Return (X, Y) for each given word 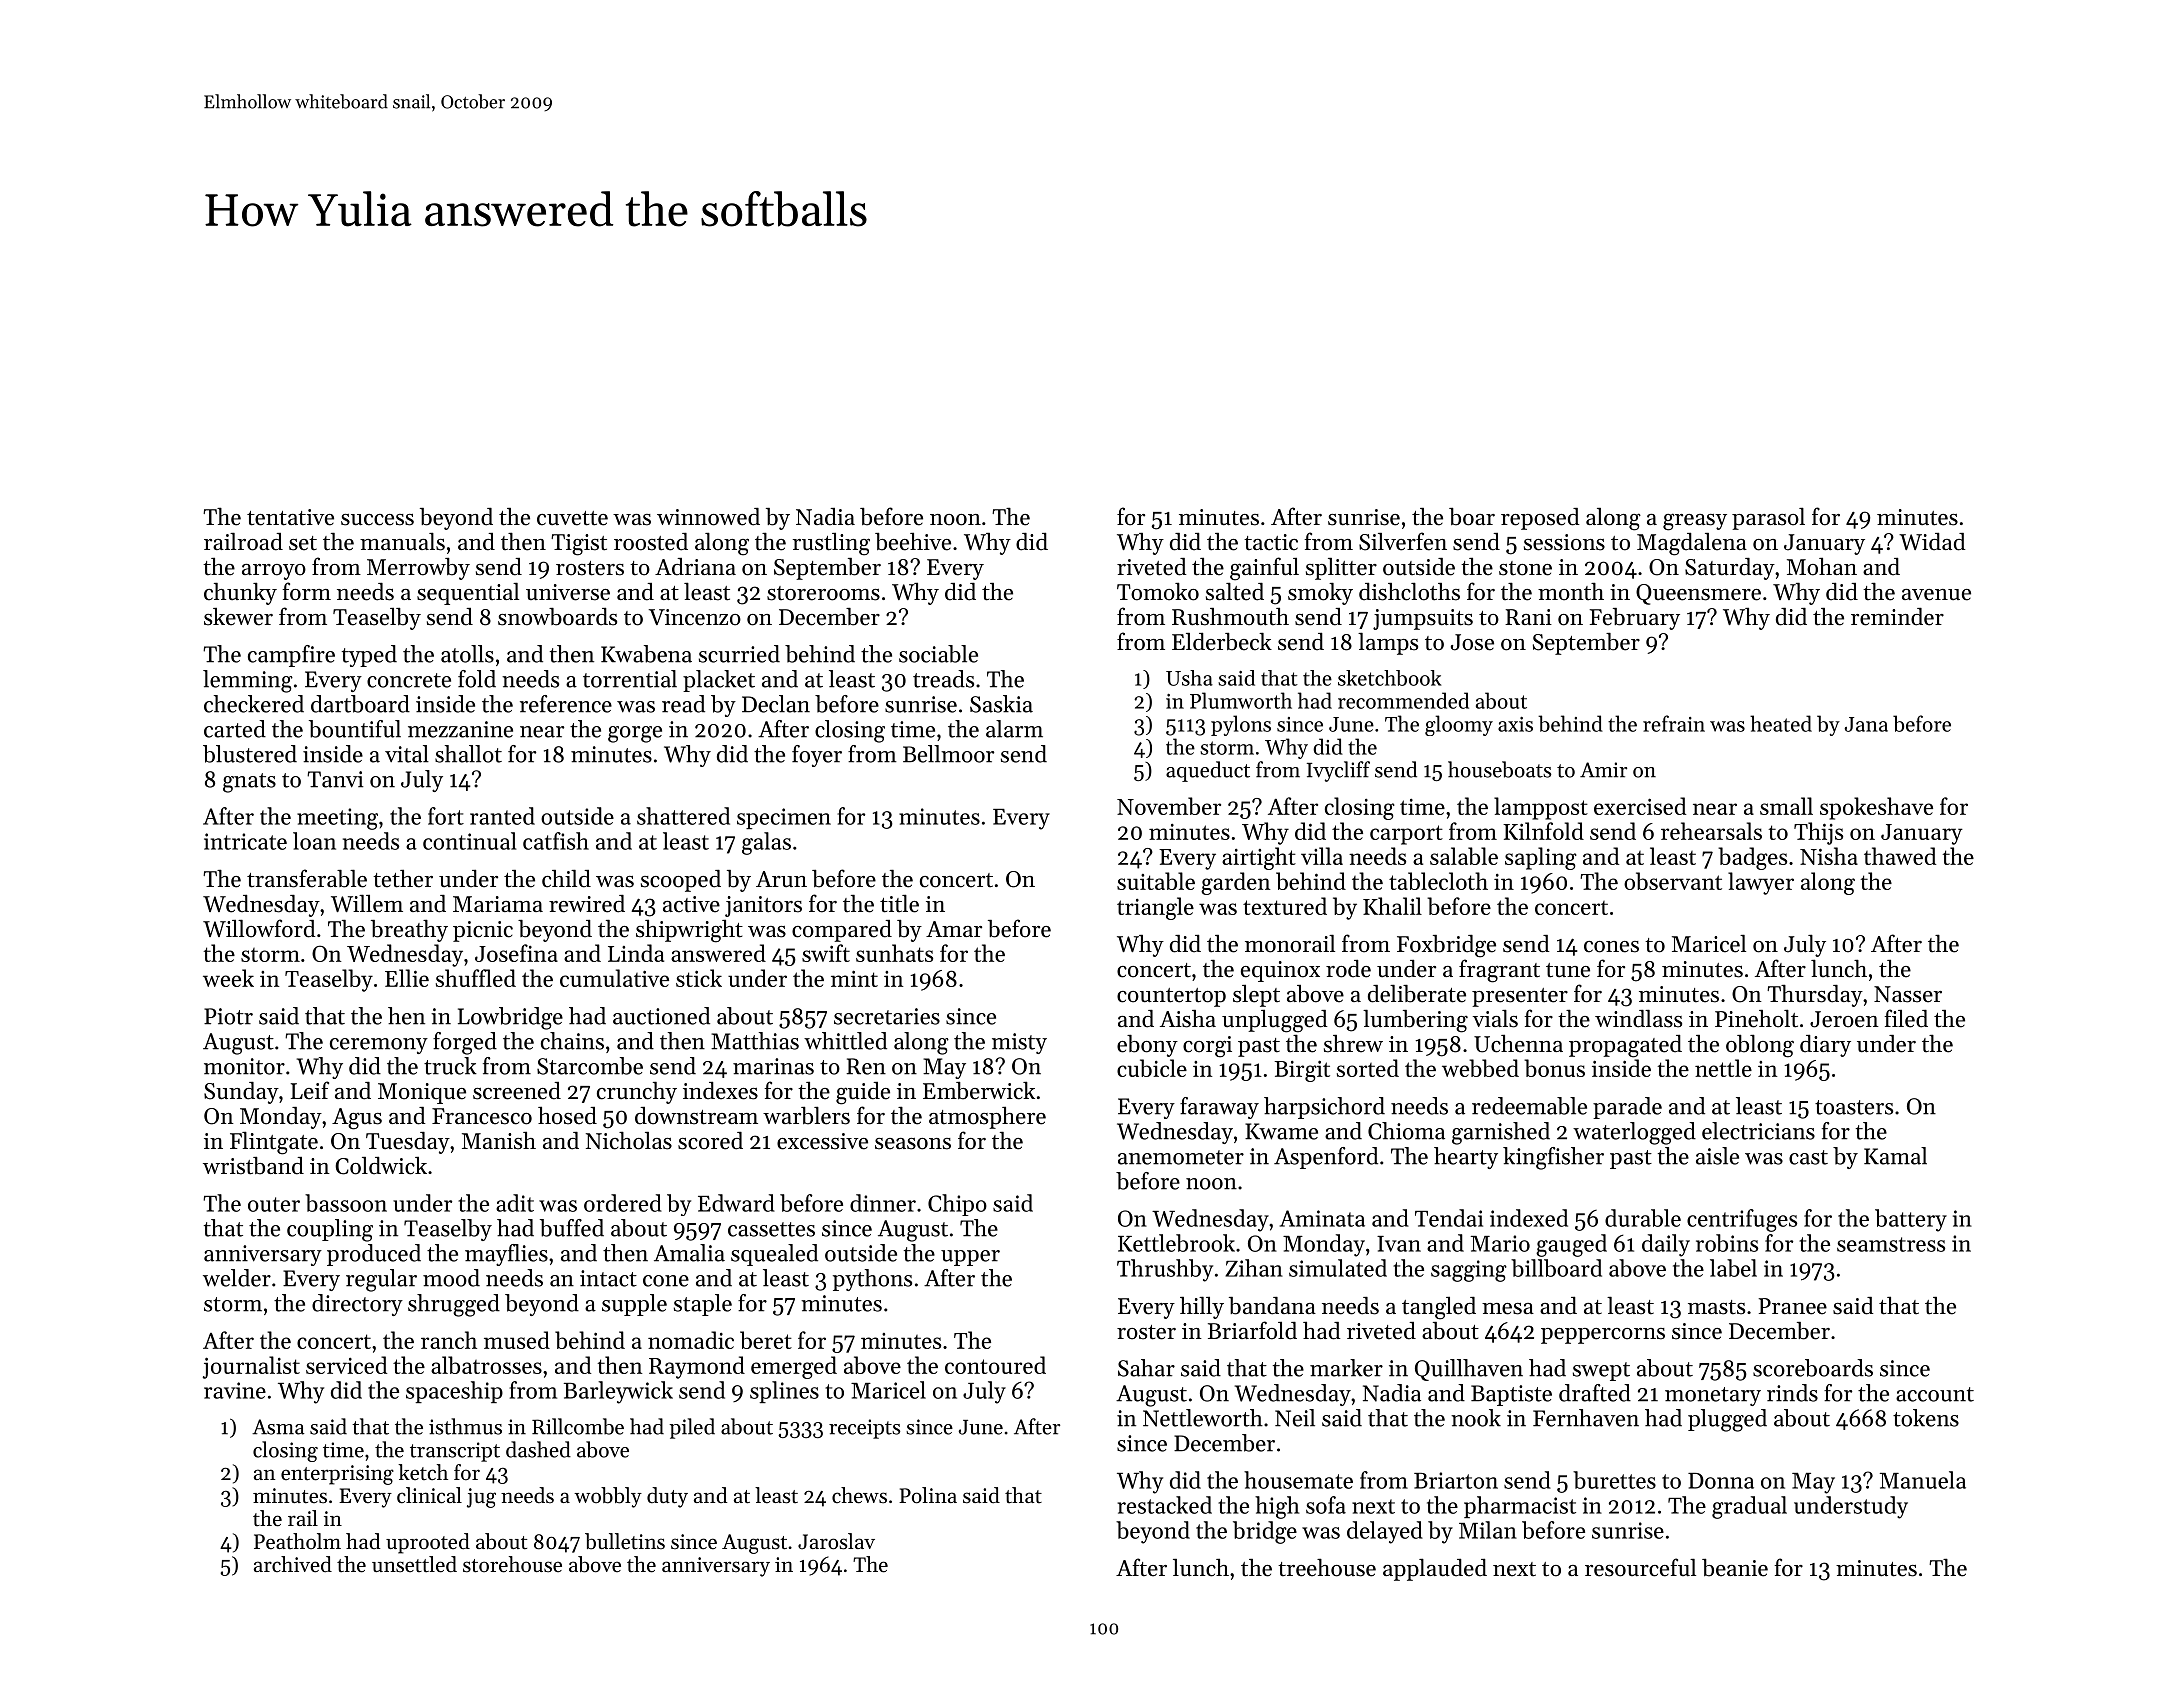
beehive (913, 541)
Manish (499, 1140)
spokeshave (1876, 808)
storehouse (512, 1564)
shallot (468, 754)
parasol (1768, 518)
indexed (1529, 1218)
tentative (290, 517)
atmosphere (987, 1117)
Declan (776, 704)
